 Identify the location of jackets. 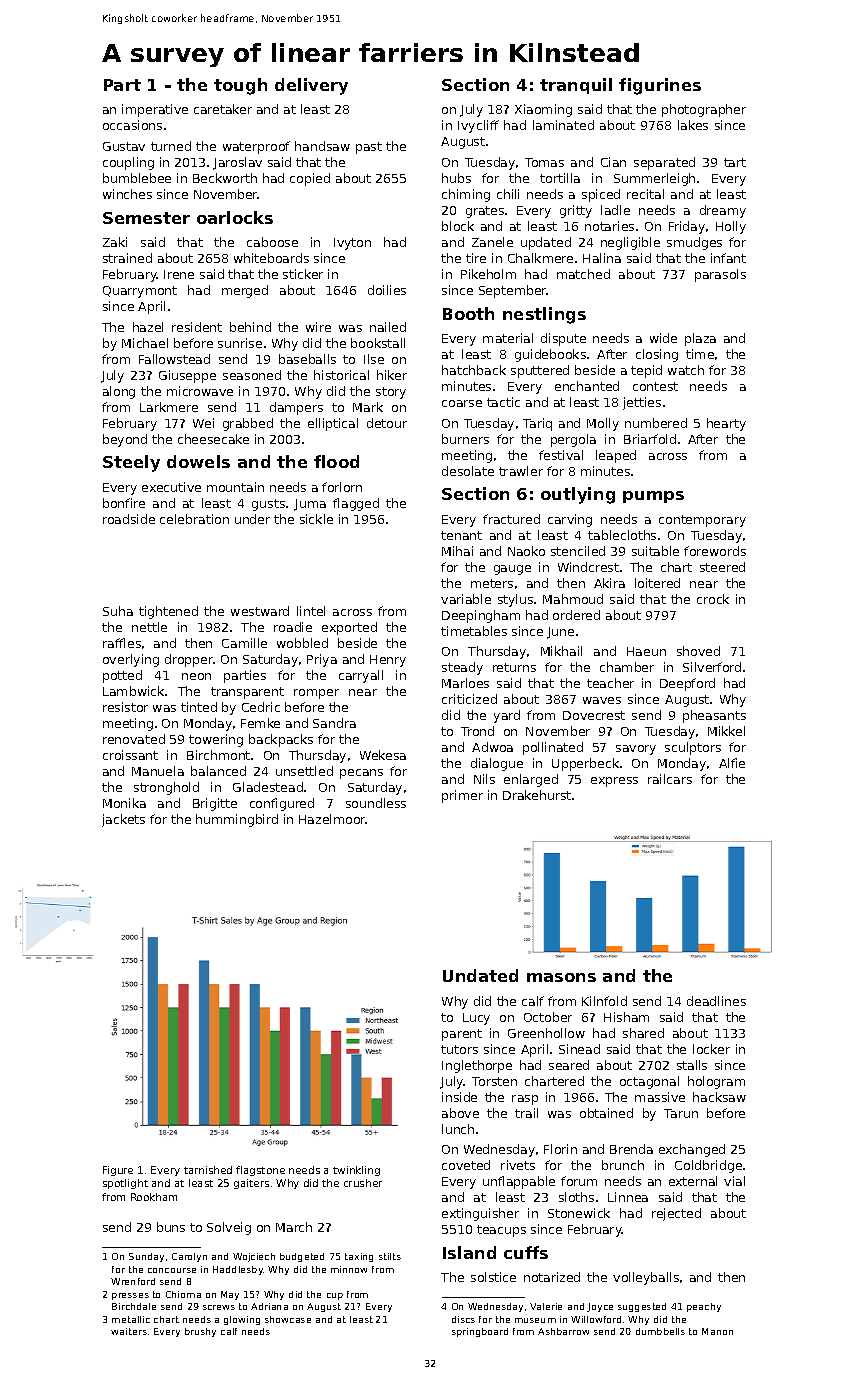
(123, 820).
